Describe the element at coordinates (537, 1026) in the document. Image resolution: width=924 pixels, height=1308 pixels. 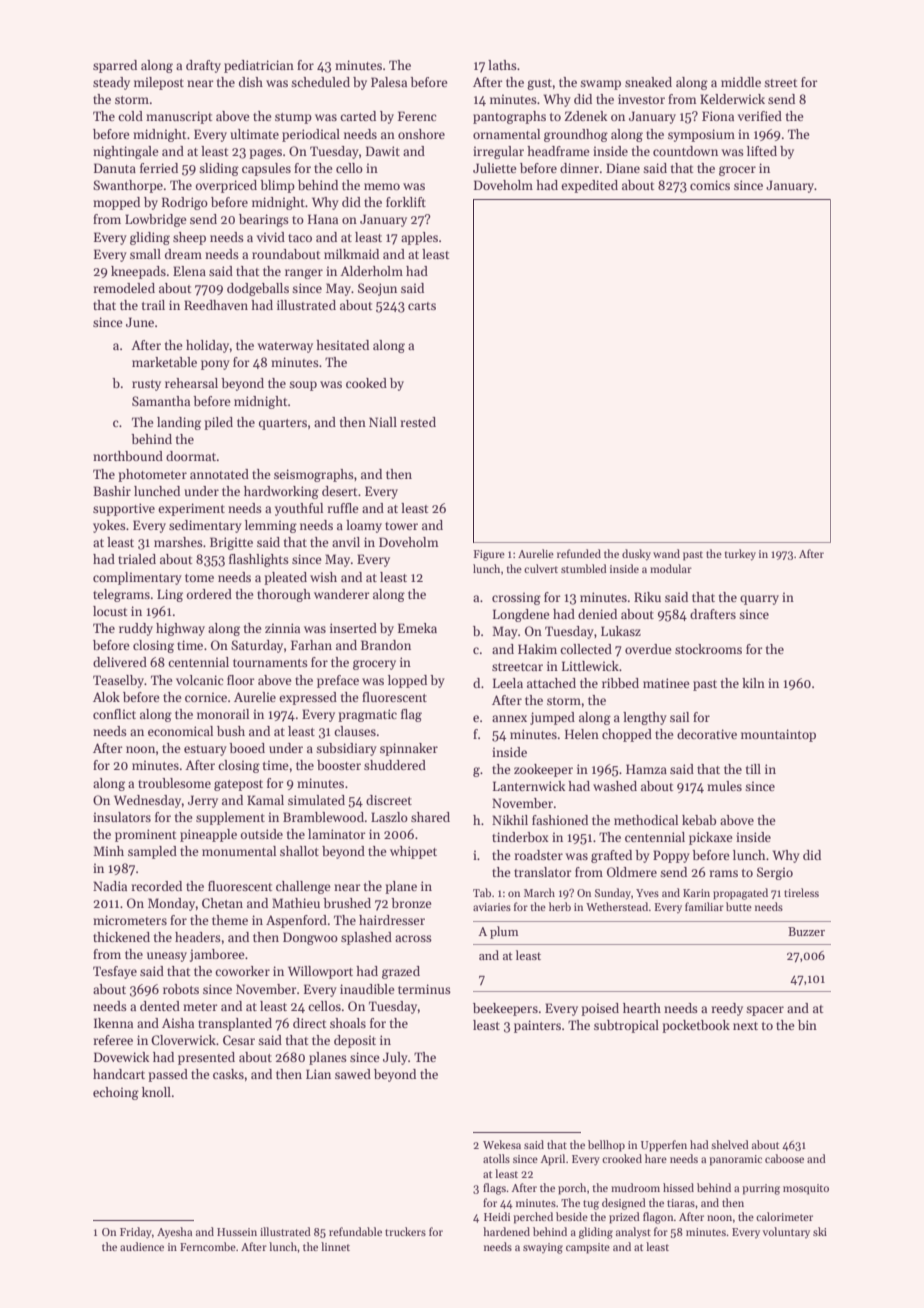
I see `painters` at that location.
